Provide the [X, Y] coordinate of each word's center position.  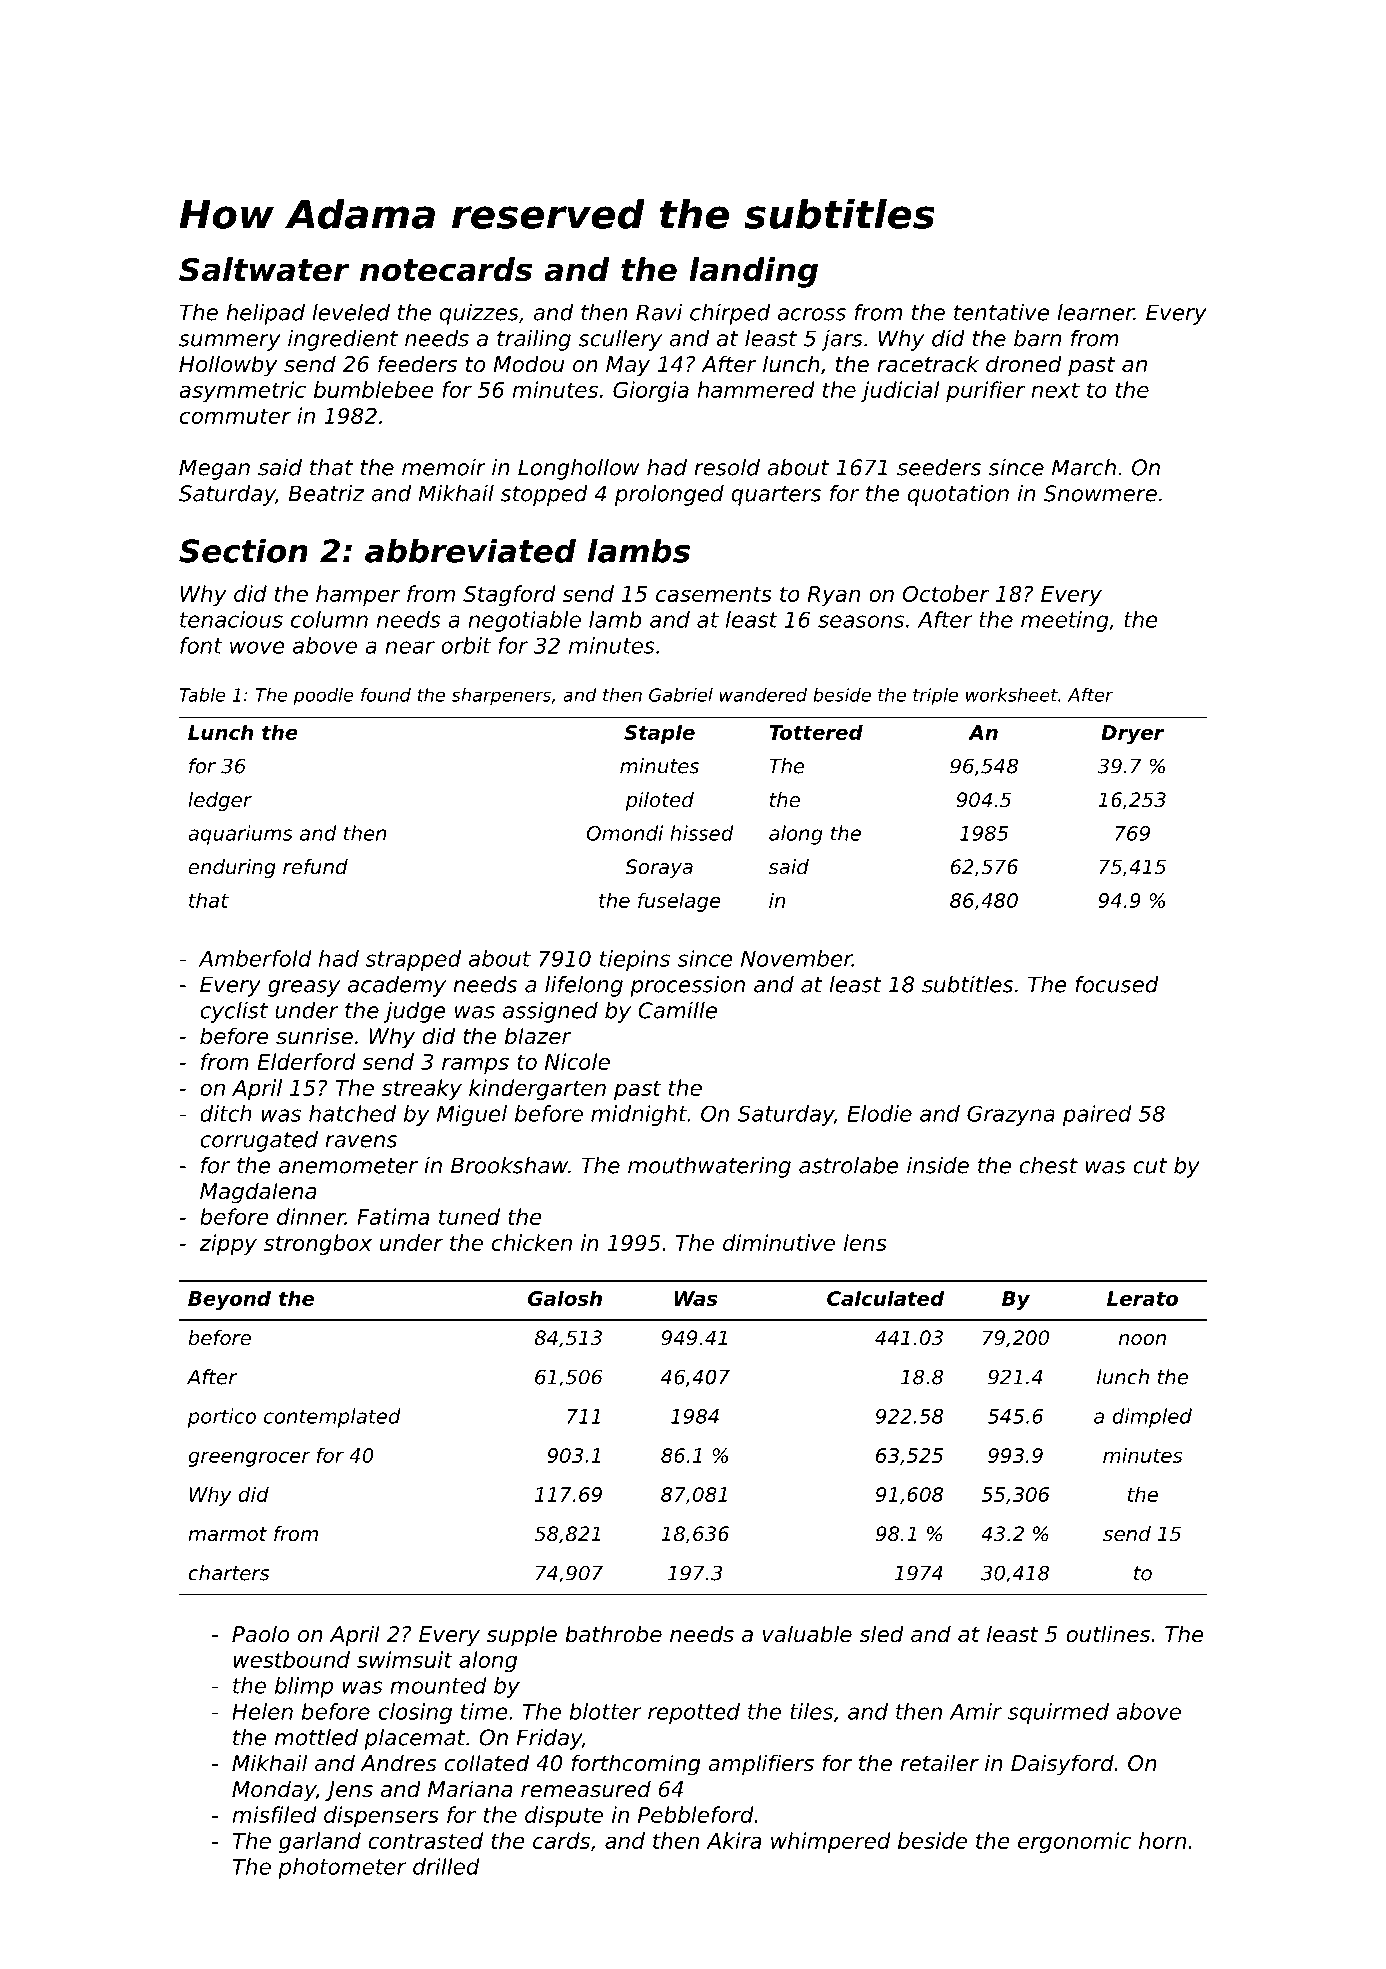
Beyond [229, 1300]
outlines [1108, 1634]
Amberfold [255, 958]
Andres [398, 1763]
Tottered [816, 732]
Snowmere [1100, 493]
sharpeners [501, 696]
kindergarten [537, 1089]
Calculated [885, 1298]
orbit [466, 645]
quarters [776, 496]
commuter [235, 416]
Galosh [565, 1298]
